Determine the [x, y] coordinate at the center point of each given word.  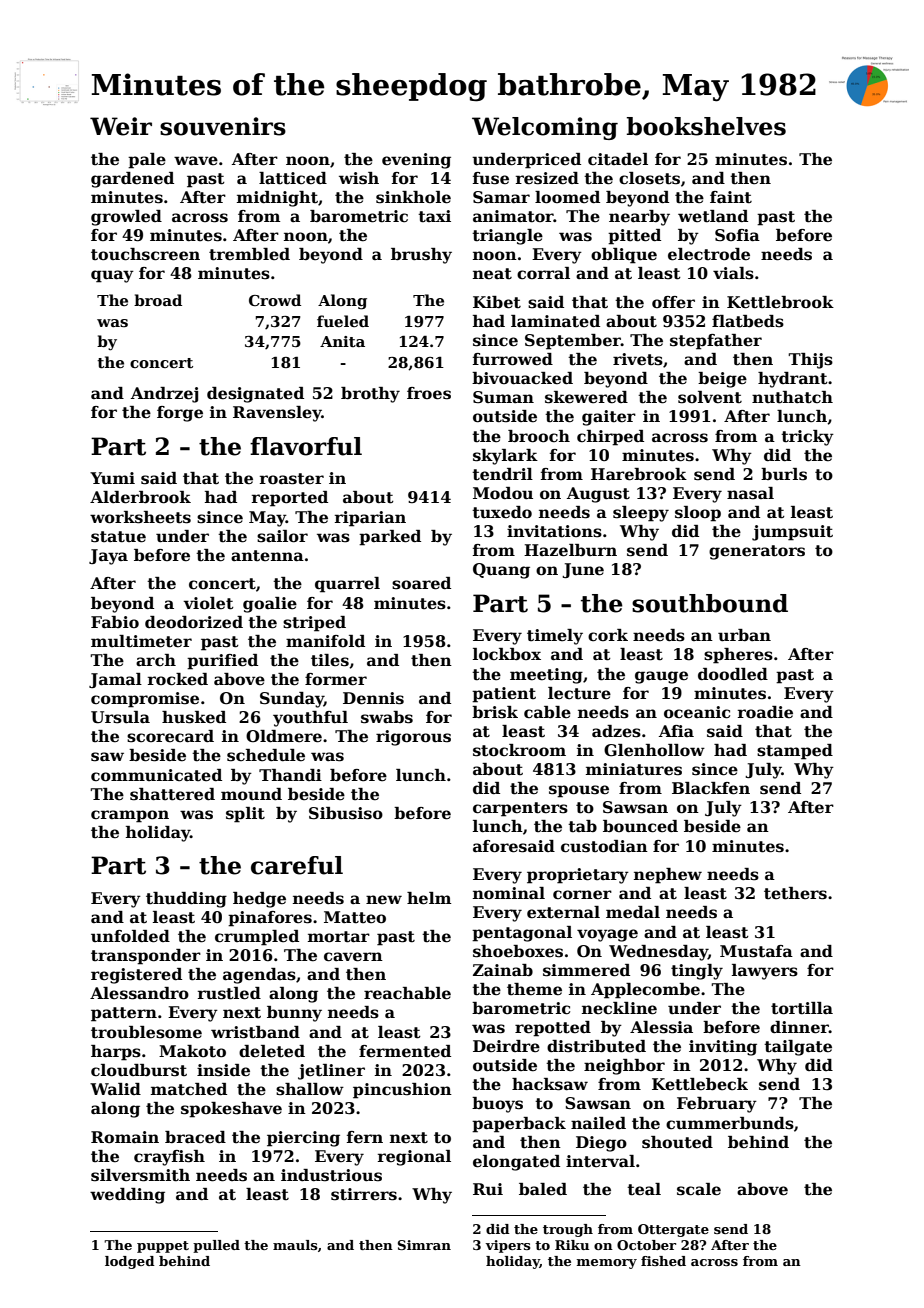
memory [607, 1264]
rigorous [413, 738]
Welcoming [545, 128]
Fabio [115, 622]
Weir [121, 126]
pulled [216, 1246]
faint [731, 197]
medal [633, 912]
